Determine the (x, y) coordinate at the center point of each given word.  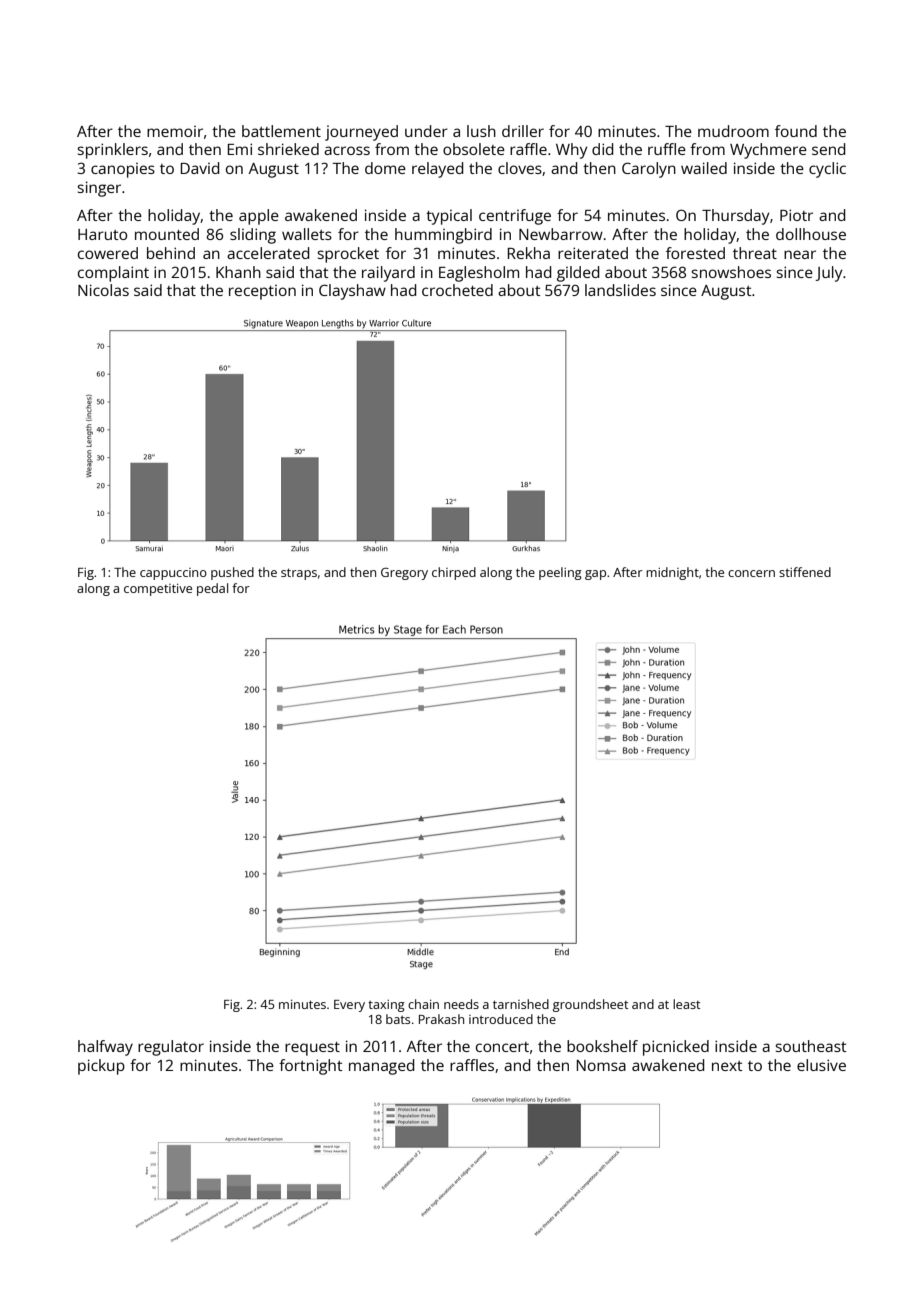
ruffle (667, 149)
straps (299, 574)
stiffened (805, 572)
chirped (454, 573)
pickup (101, 1067)
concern (751, 573)
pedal (212, 589)
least (687, 1004)
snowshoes (731, 272)
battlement (281, 131)
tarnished (521, 1004)
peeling (560, 573)
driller (523, 131)
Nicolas (103, 290)
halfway (105, 1048)
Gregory (404, 573)
